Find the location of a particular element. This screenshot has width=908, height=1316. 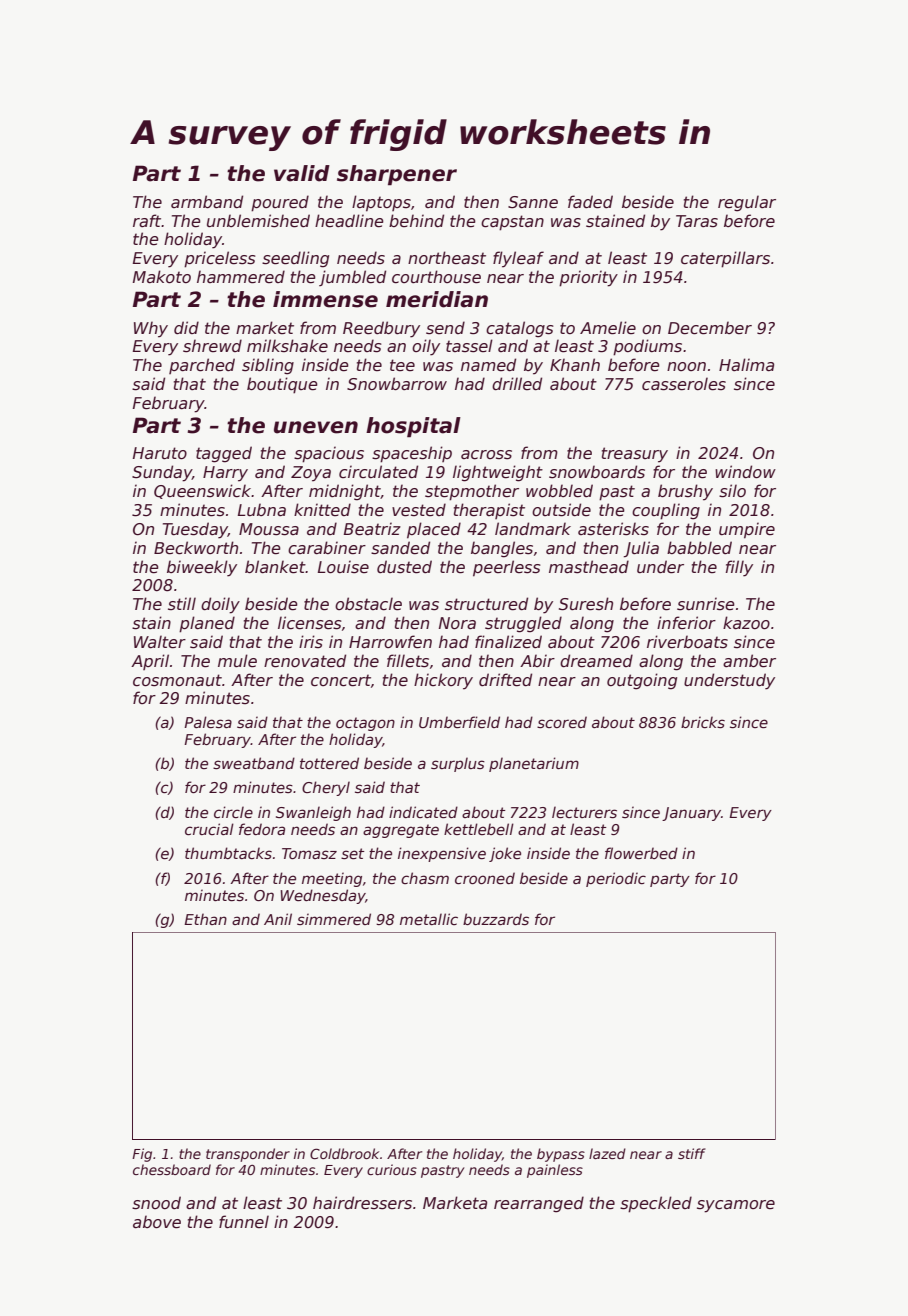

funnel is located at coordinates (244, 1221).
